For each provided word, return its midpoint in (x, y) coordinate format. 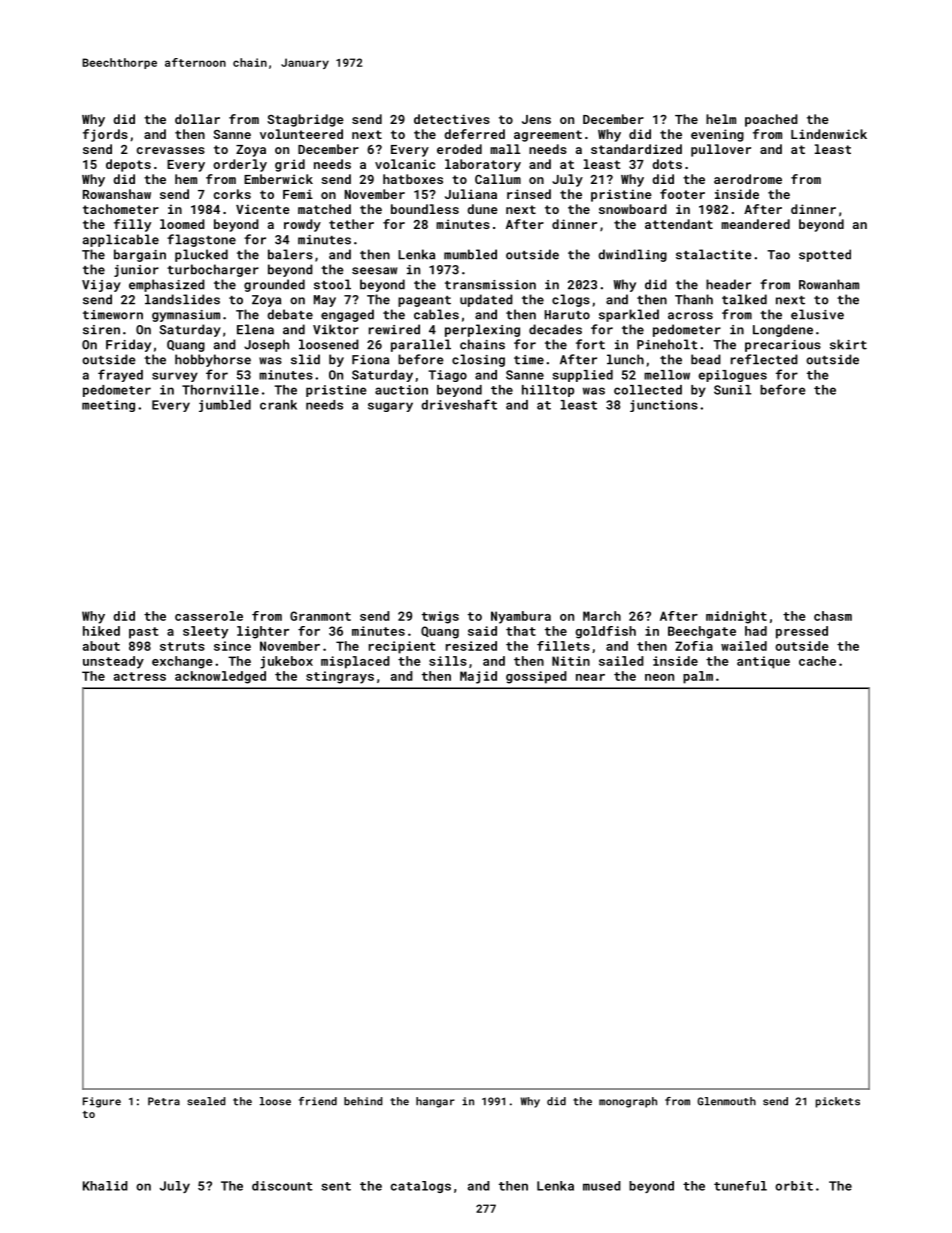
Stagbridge (305, 120)
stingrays (340, 677)
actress (140, 676)
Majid (478, 677)
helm (721, 119)
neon (659, 677)
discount (282, 1186)
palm (698, 677)
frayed (120, 375)
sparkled (629, 315)
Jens (536, 119)
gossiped (536, 677)
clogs (571, 300)
